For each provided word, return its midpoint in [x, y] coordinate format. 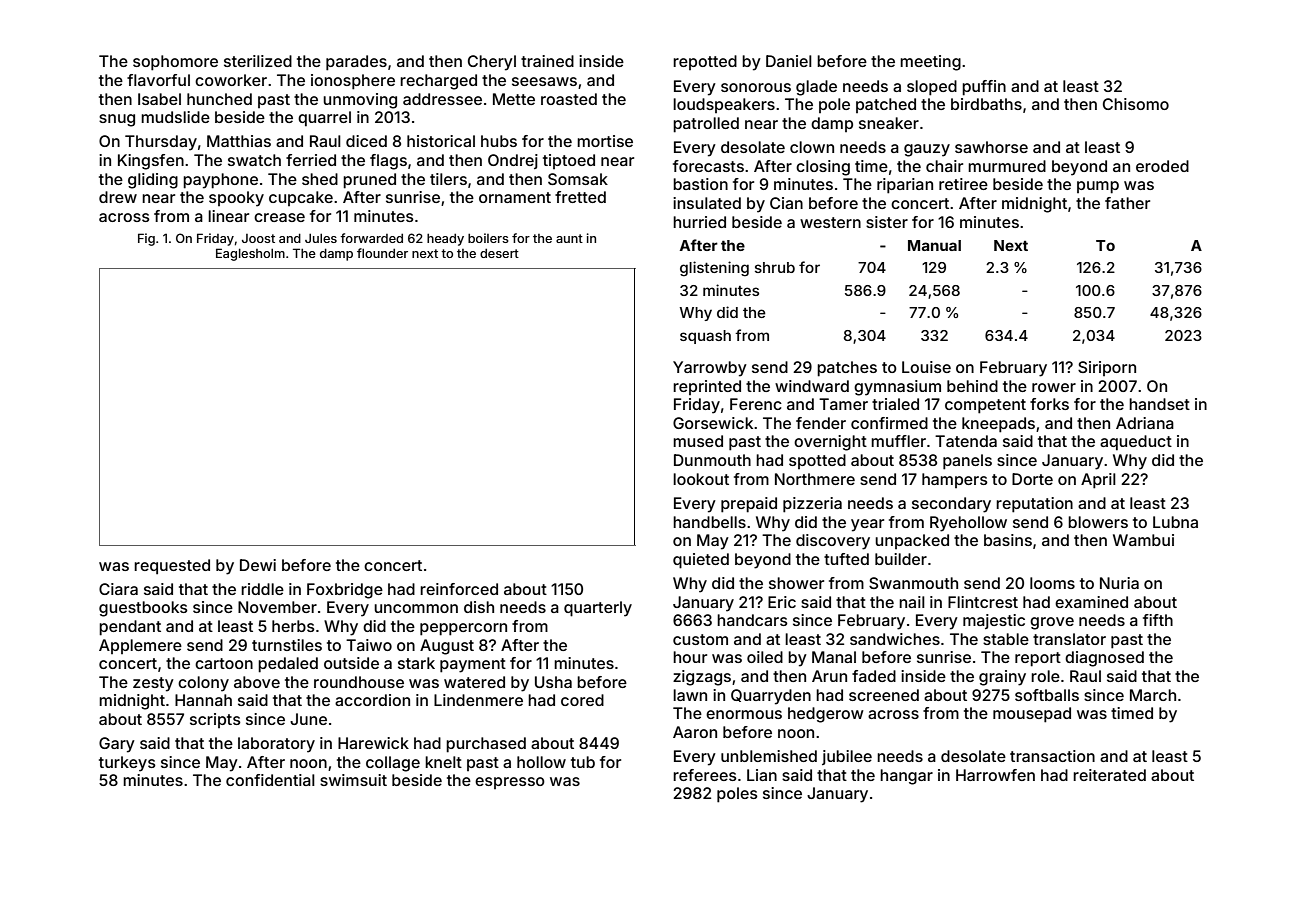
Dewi [258, 565]
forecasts [708, 166]
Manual [934, 245]
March [1153, 695]
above [257, 682]
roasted [569, 99]
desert [499, 253]
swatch [254, 160]
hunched [219, 99]
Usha [553, 682]
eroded [1162, 166]
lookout [701, 479]
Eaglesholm [250, 254]
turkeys [127, 764]
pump [1098, 187]
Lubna [1175, 522]
